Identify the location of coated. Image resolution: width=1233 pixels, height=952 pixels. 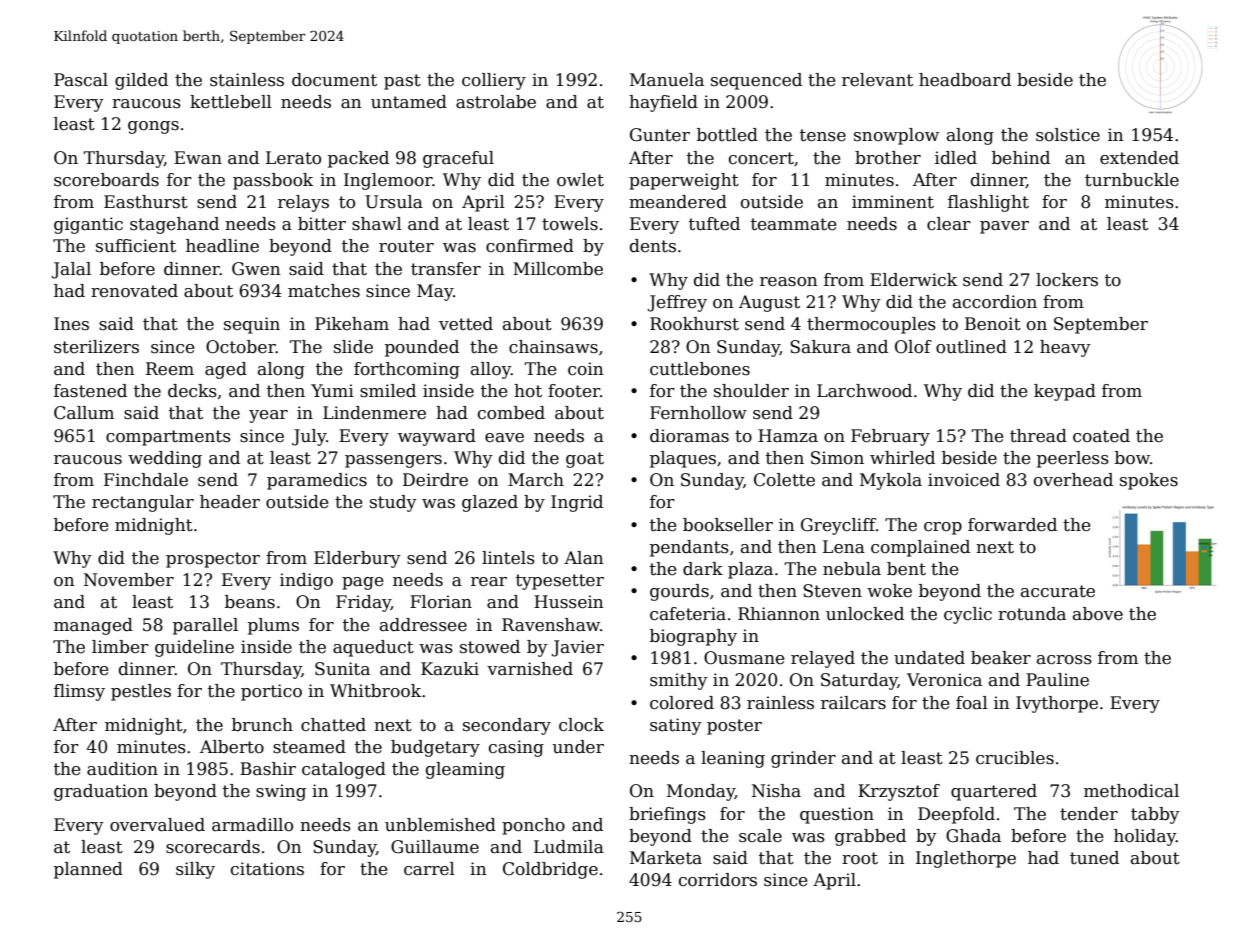
(1101, 436).
